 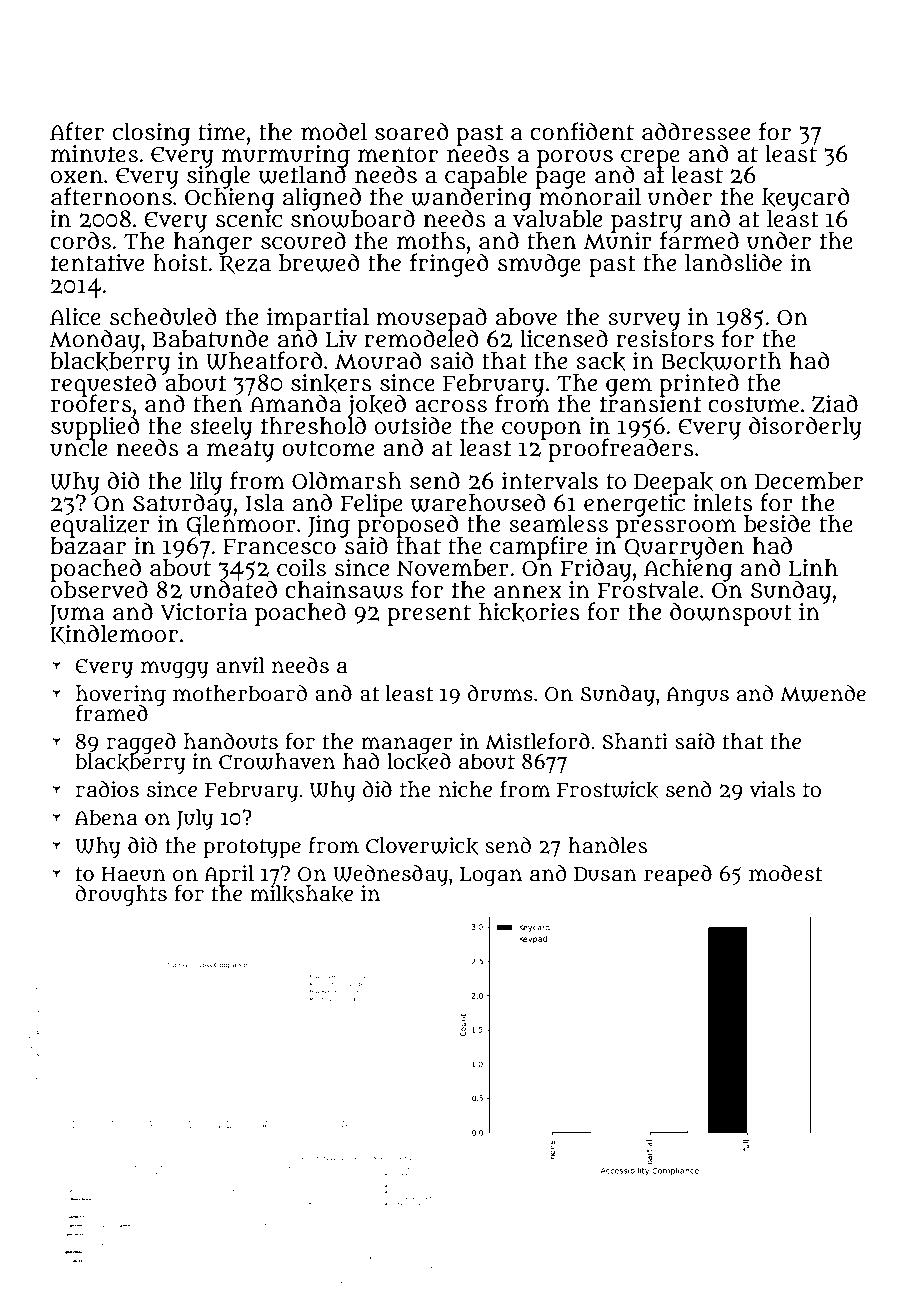 What do you see at coordinates (100, 526) in the image?
I see `equalizer` at bounding box center [100, 526].
